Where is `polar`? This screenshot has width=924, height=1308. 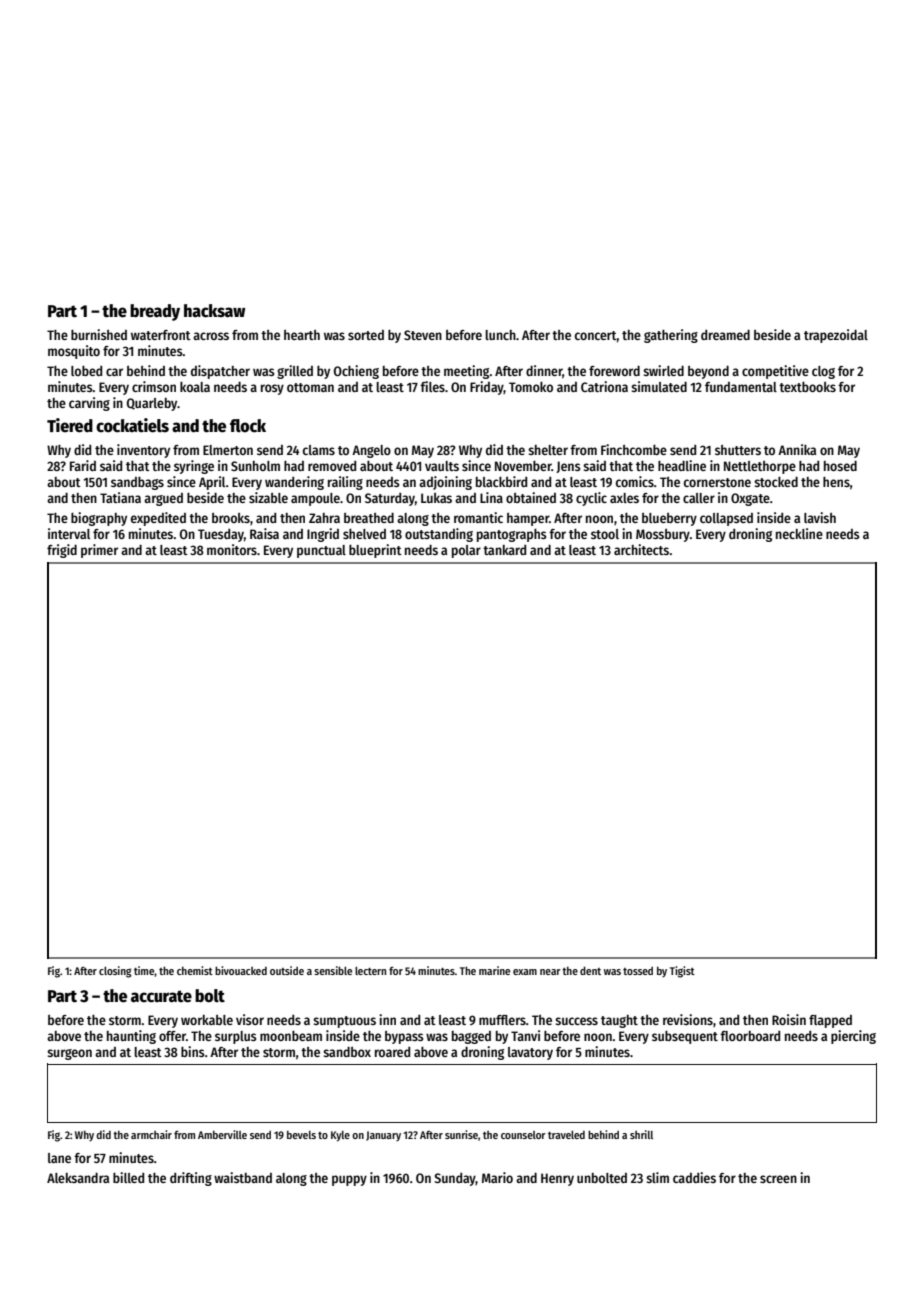 polar is located at coordinates (466, 551).
